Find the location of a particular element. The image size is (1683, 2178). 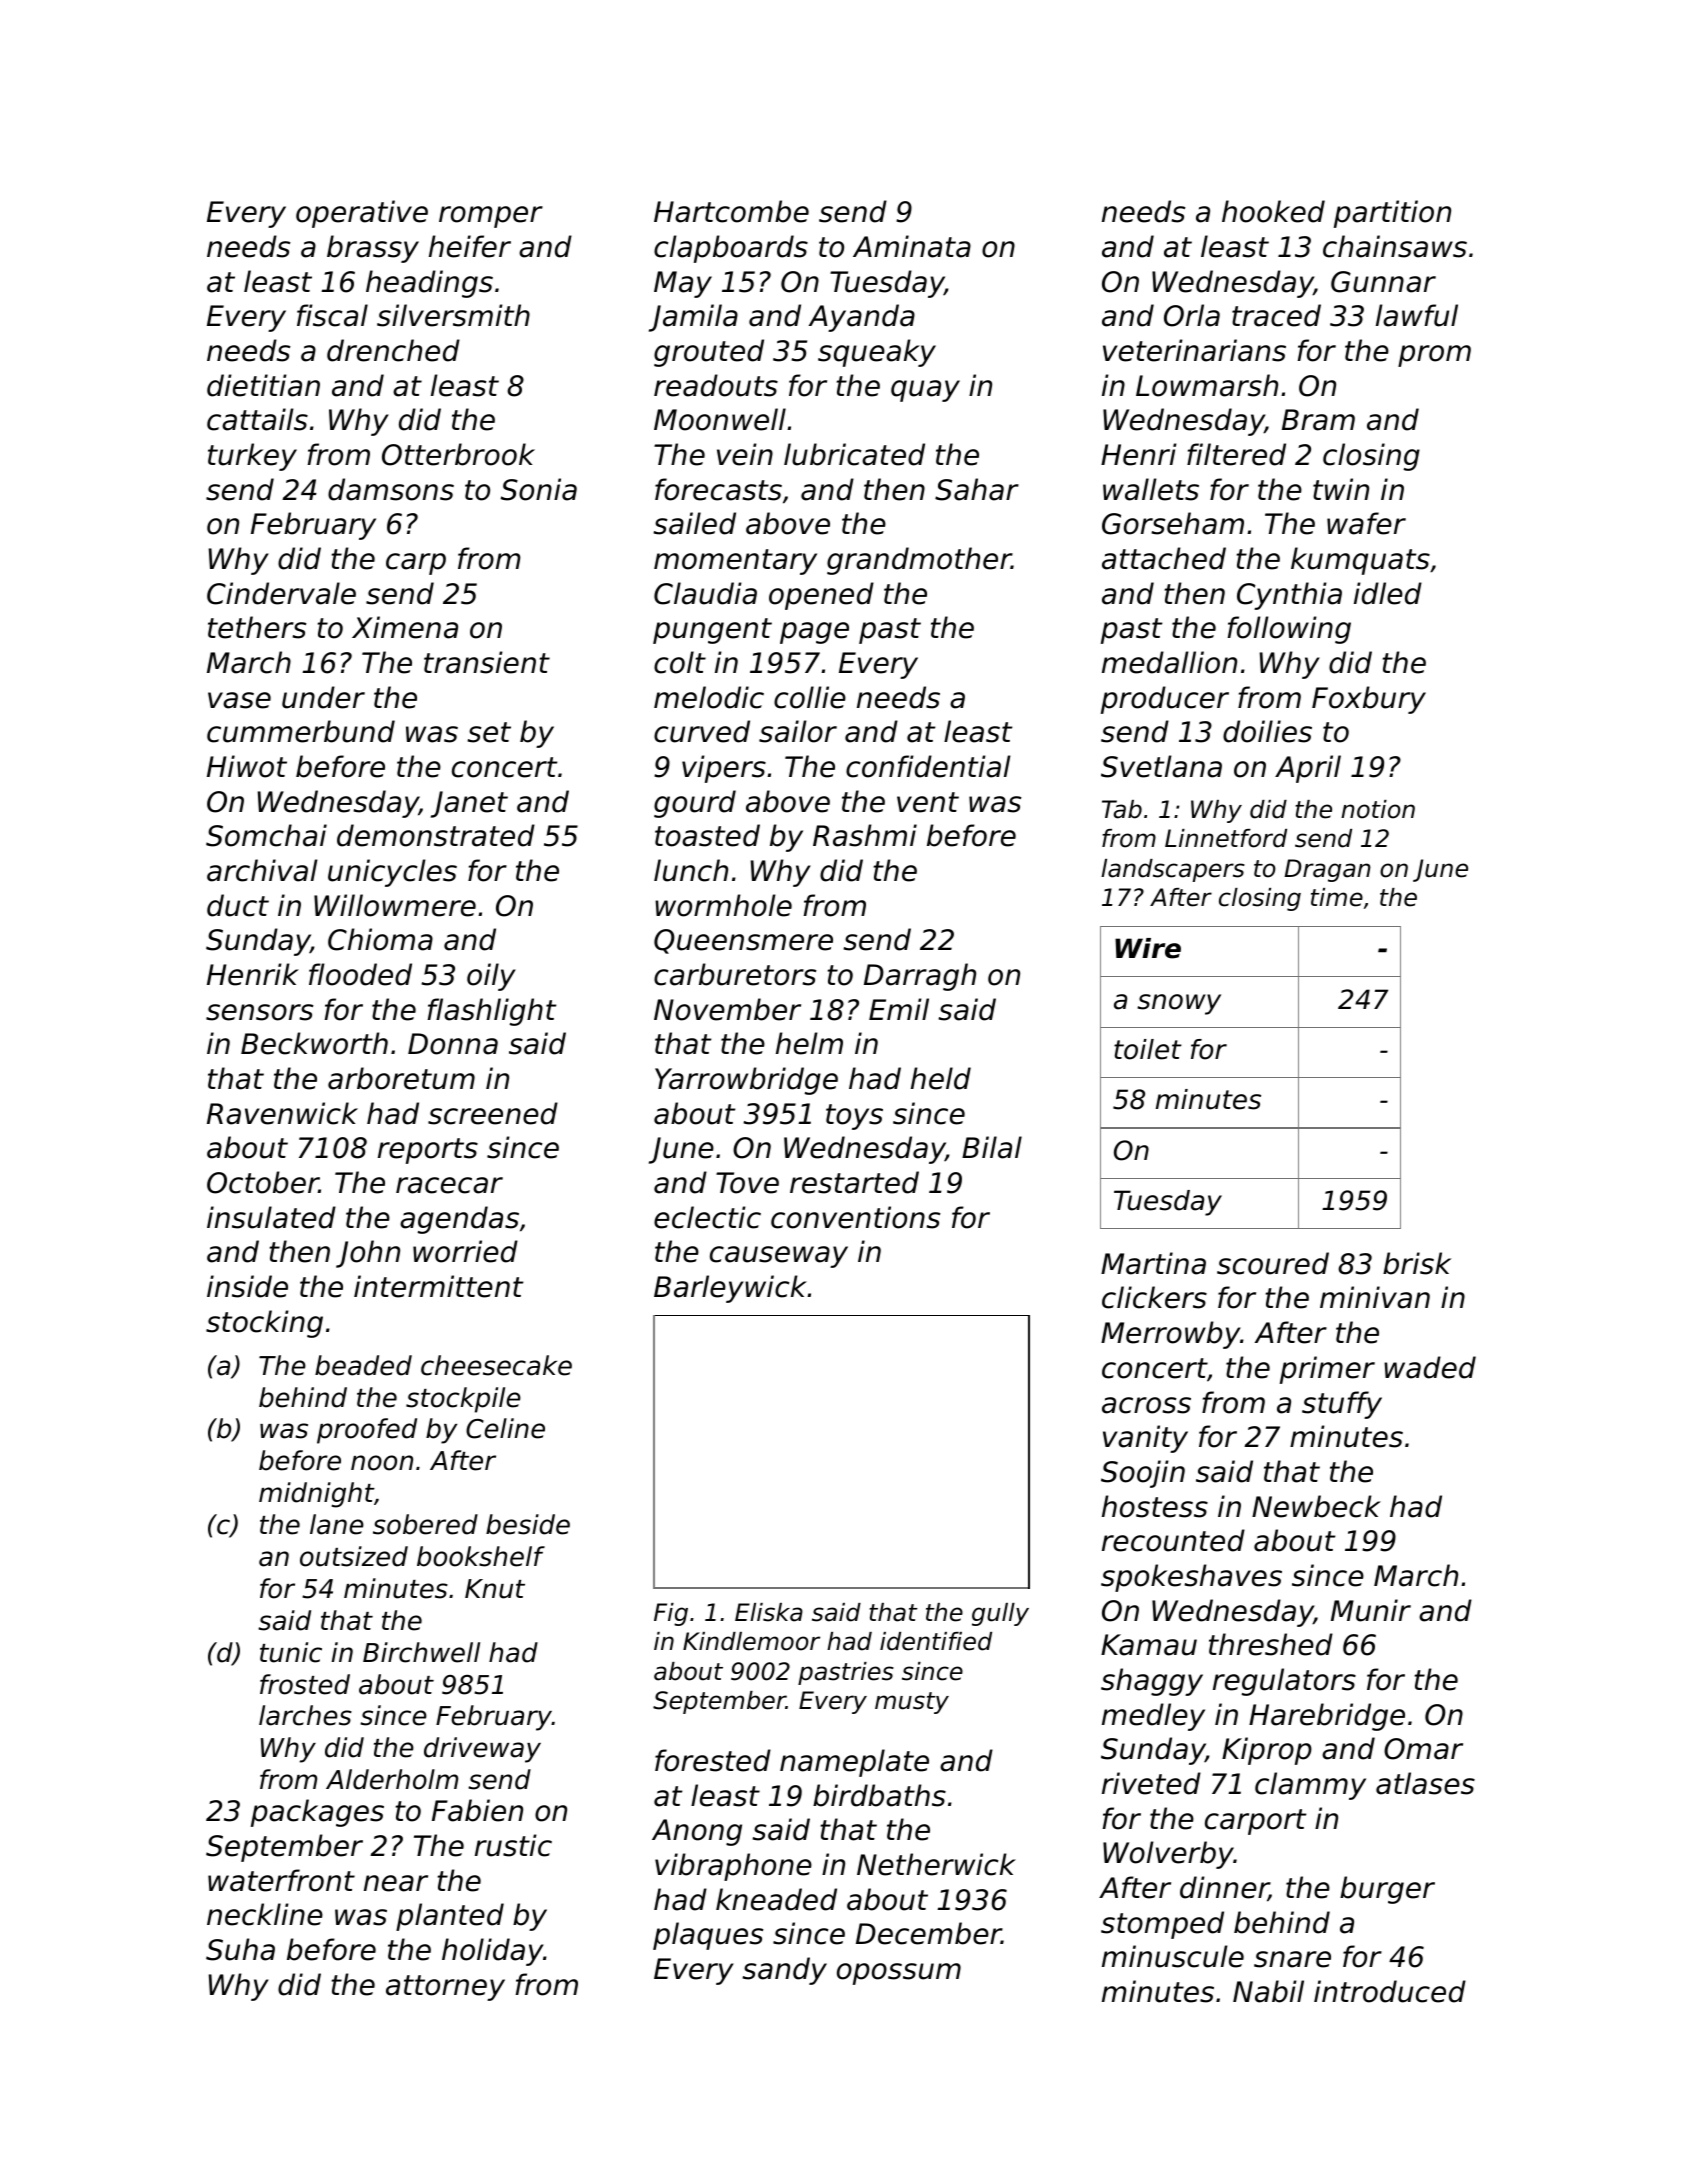

medley is located at coordinates (1153, 1717).
